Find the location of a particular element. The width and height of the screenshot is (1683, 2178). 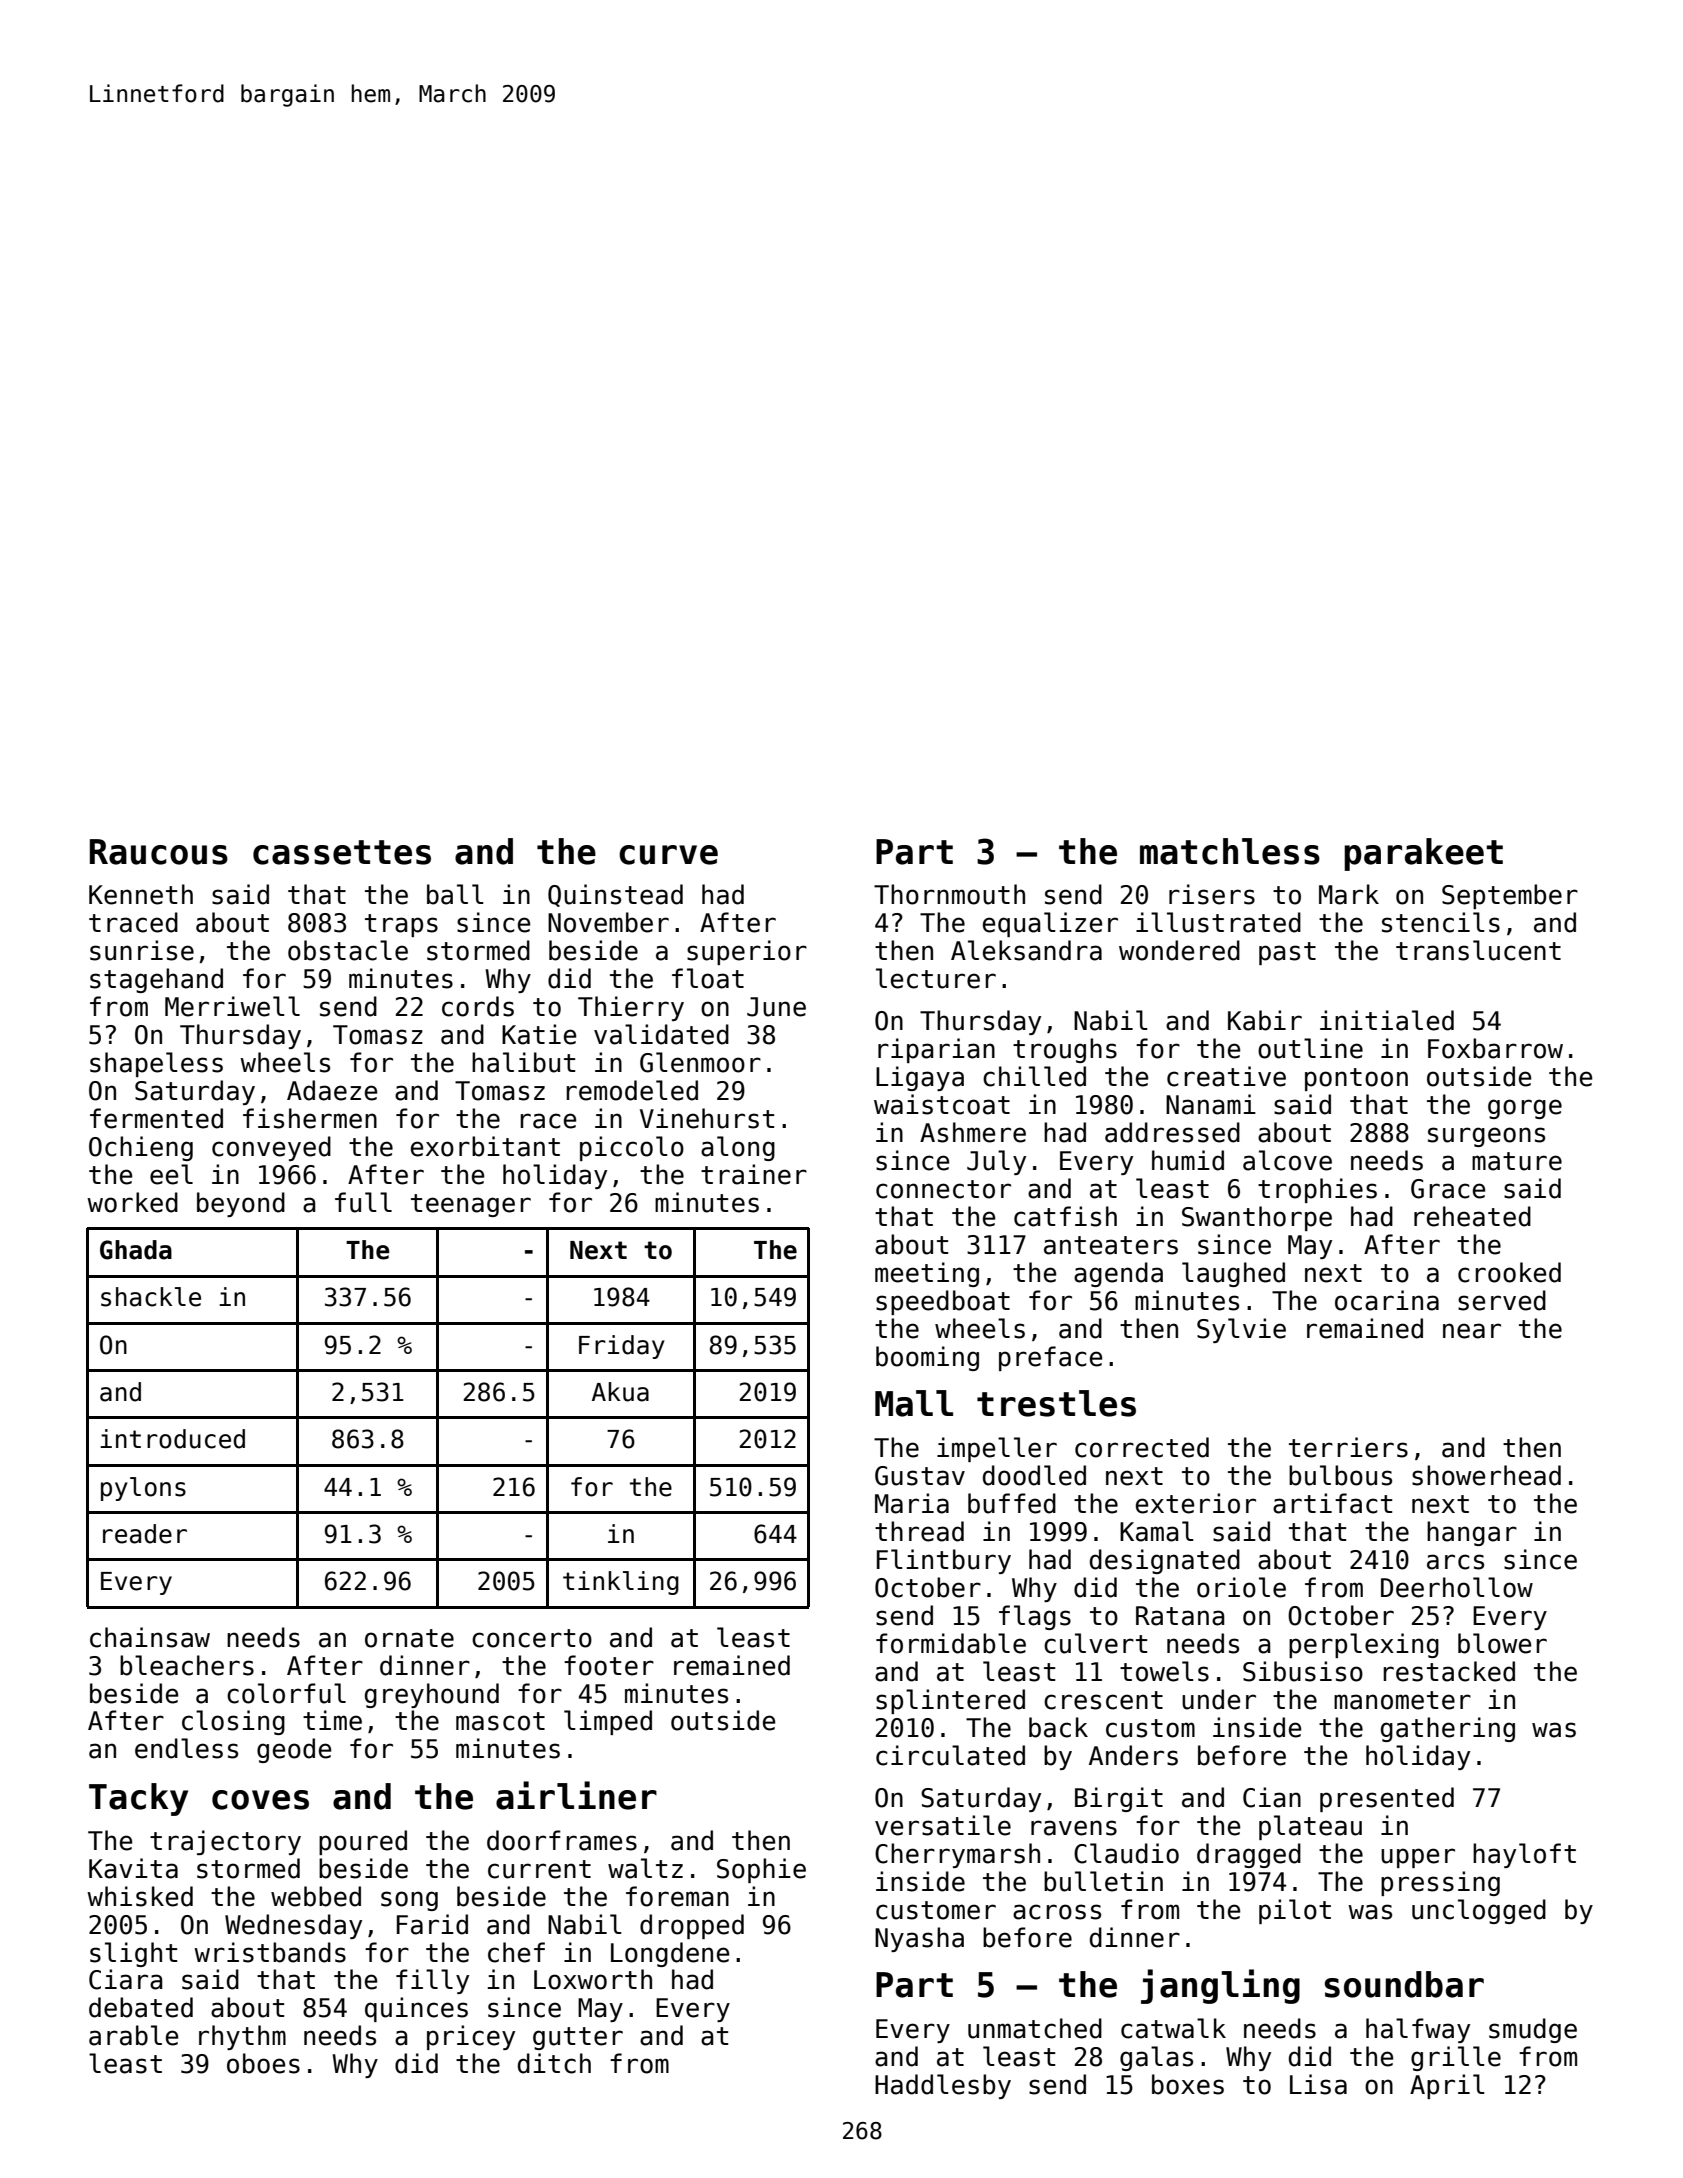

cassettes is located at coordinates (342, 852).
